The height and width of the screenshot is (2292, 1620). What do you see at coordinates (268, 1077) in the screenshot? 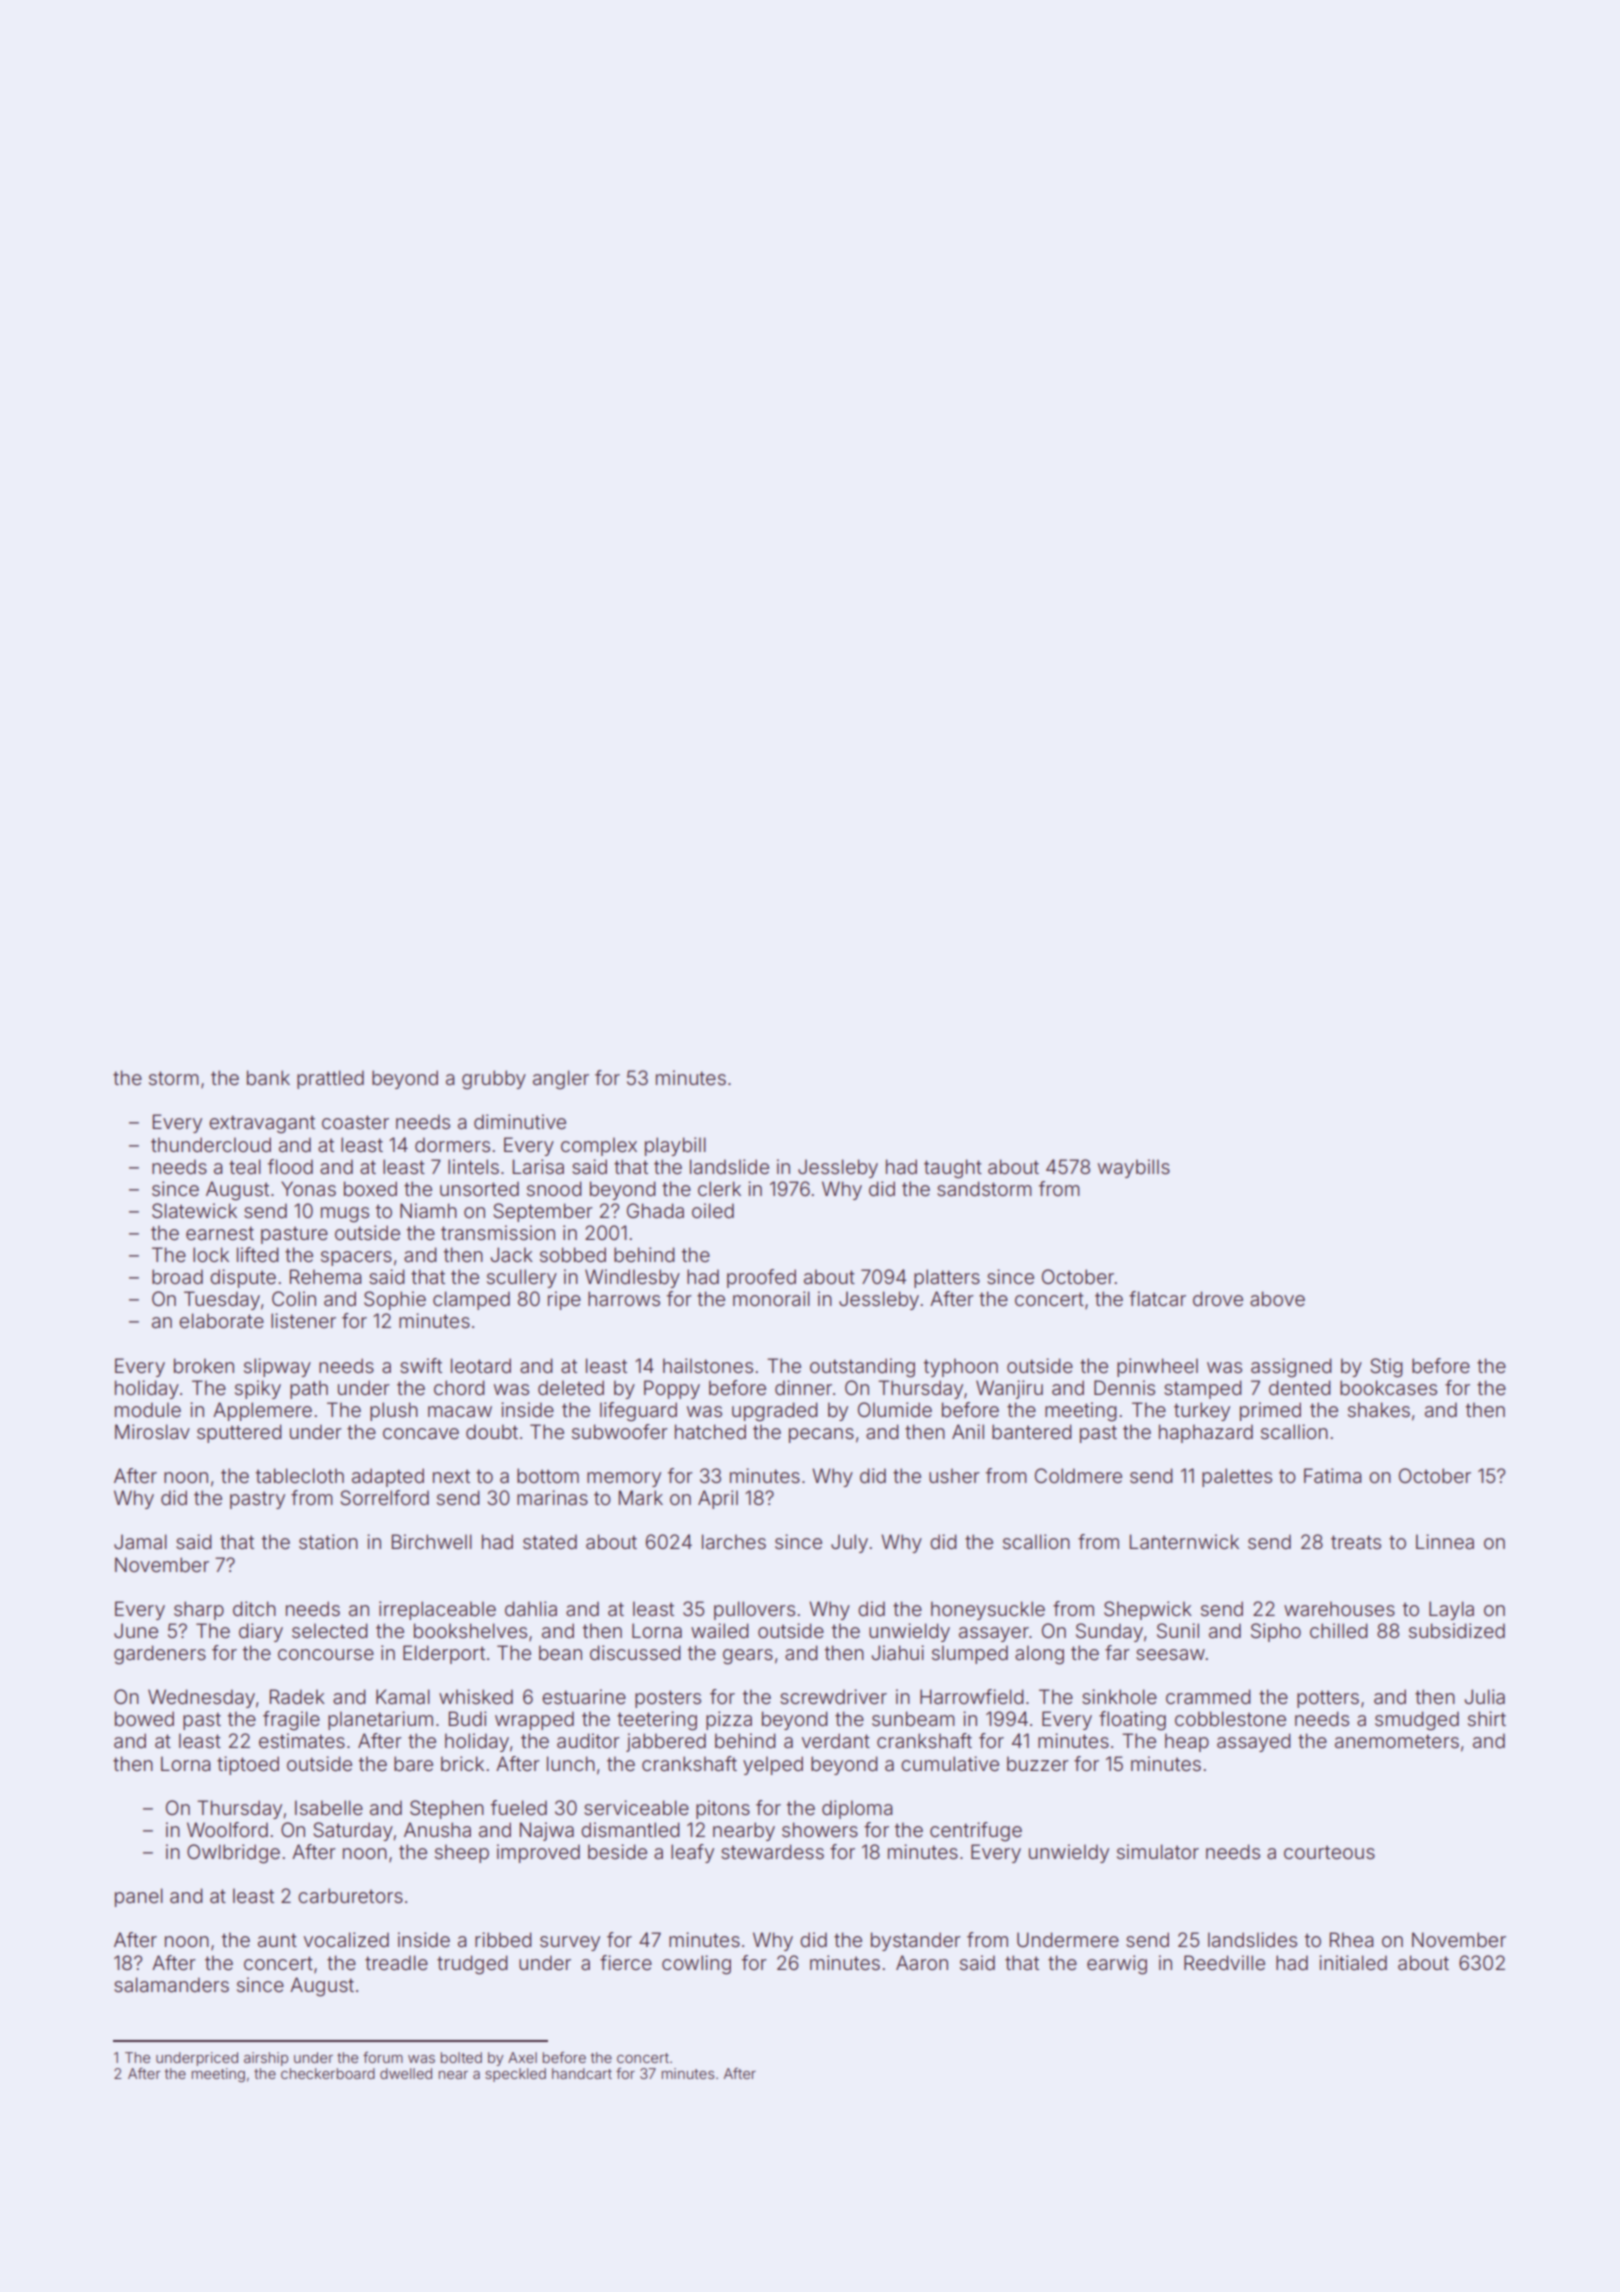
I see `bank` at bounding box center [268, 1077].
